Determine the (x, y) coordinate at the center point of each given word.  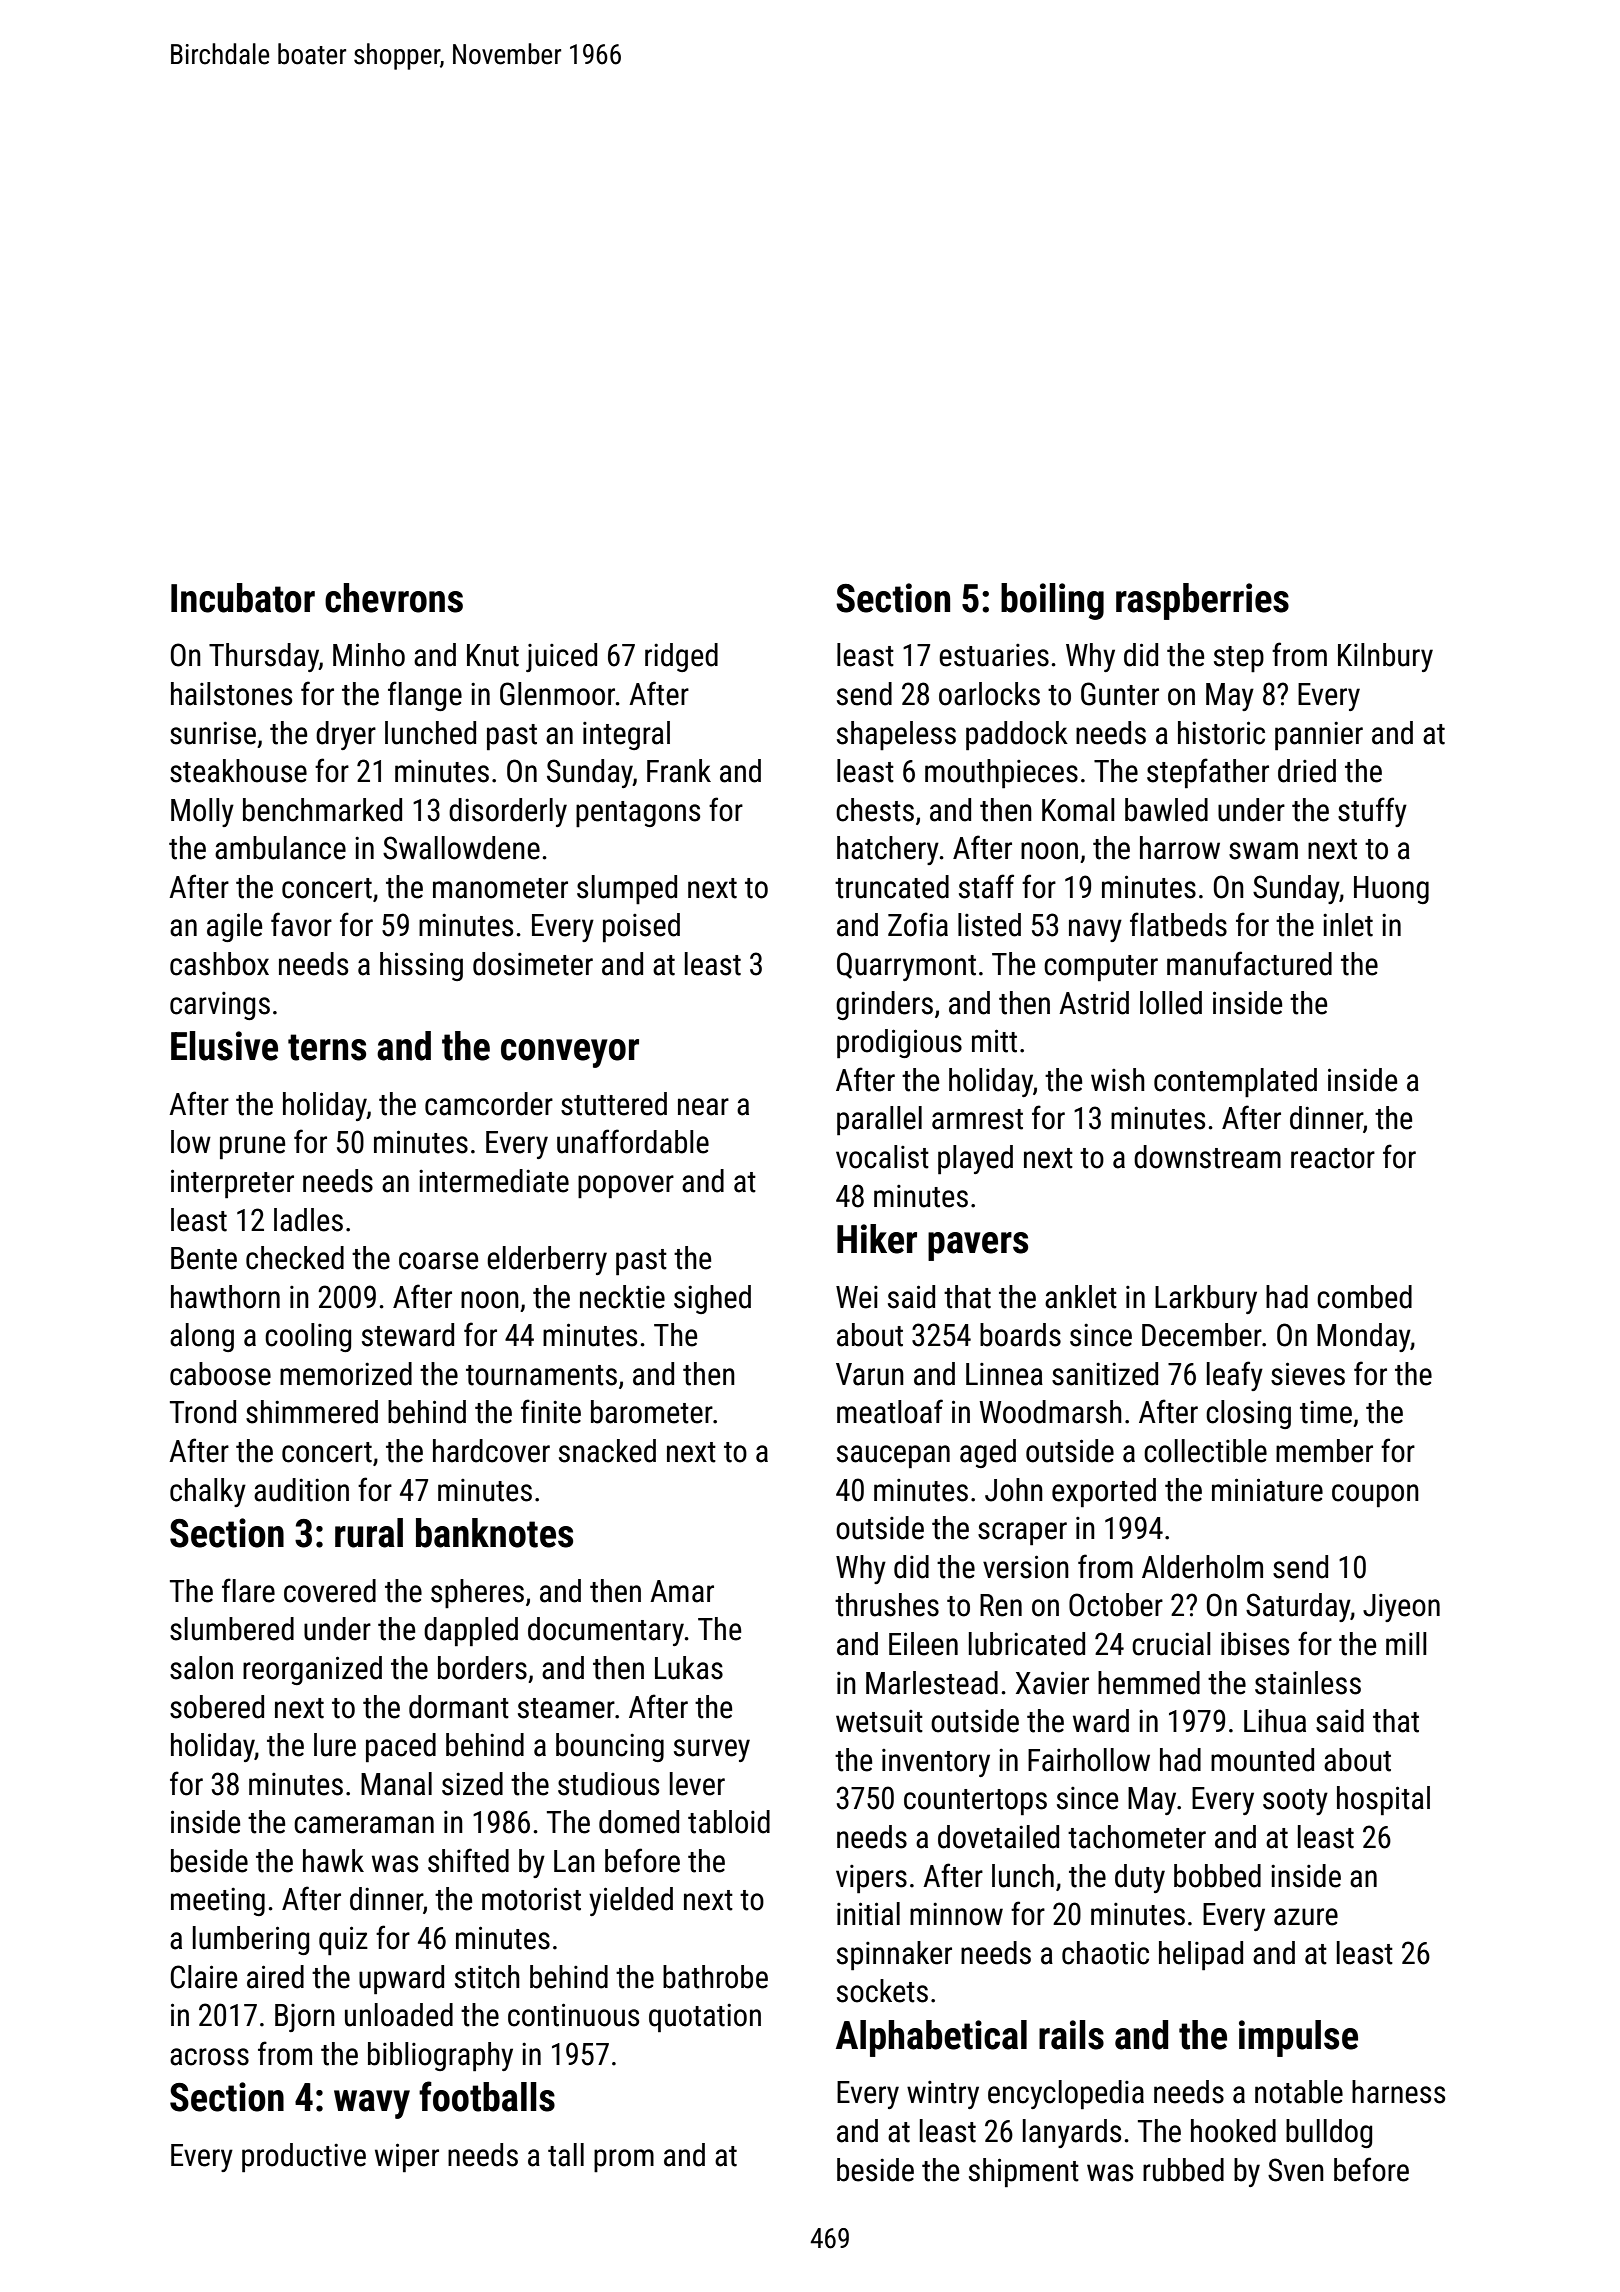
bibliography (440, 2057)
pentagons (638, 814)
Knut (493, 655)
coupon (1375, 1495)
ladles (308, 1220)
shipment (1024, 2172)
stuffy (1372, 812)
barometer (652, 1412)
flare (248, 1590)
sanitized (1105, 1374)
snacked (607, 1451)
